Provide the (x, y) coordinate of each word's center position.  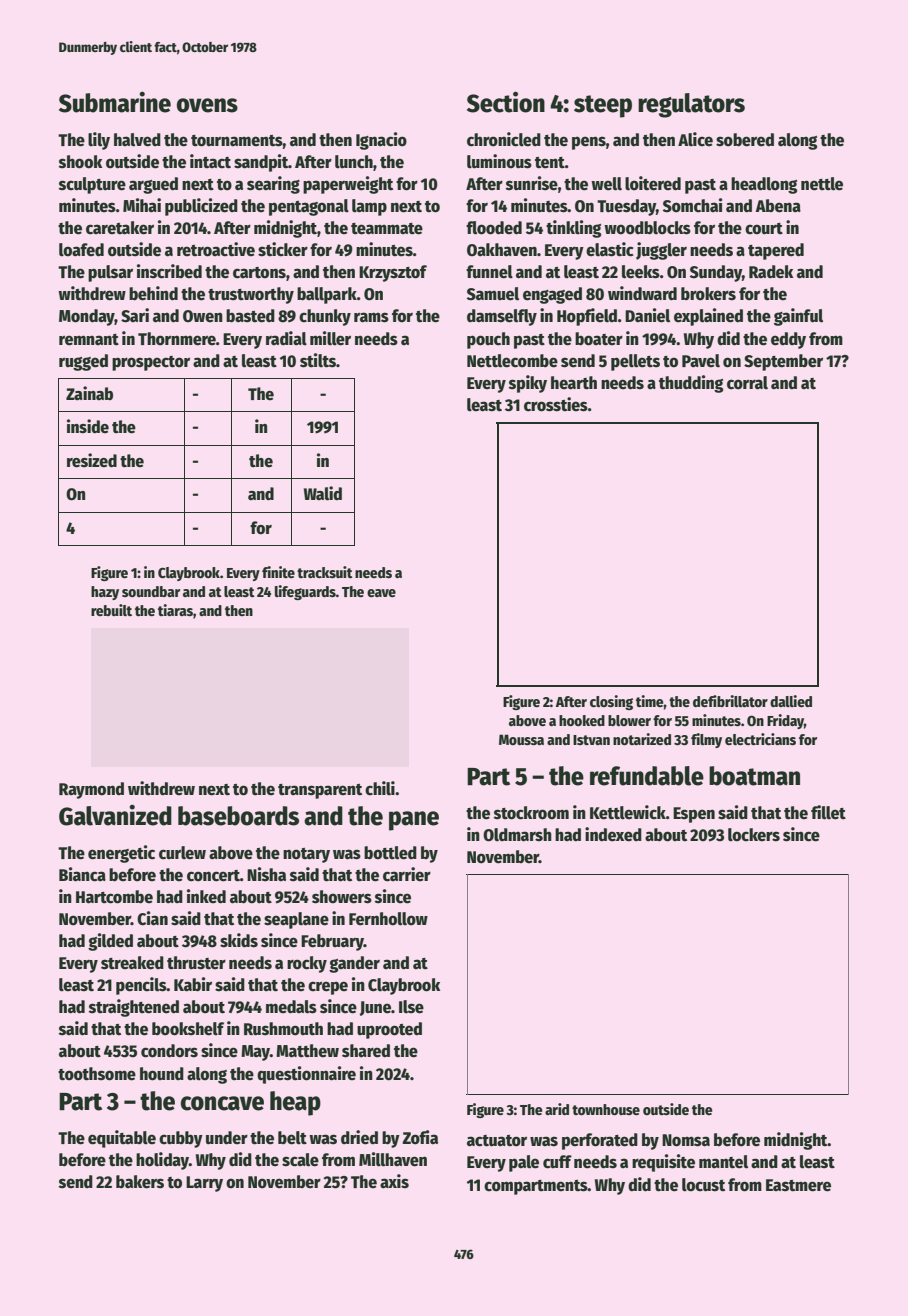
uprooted (389, 1030)
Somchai (692, 205)
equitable (122, 1139)
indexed (613, 834)
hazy (105, 593)
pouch (488, 340)
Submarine (115, 102)
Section (506, 102)
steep (603, 106)
